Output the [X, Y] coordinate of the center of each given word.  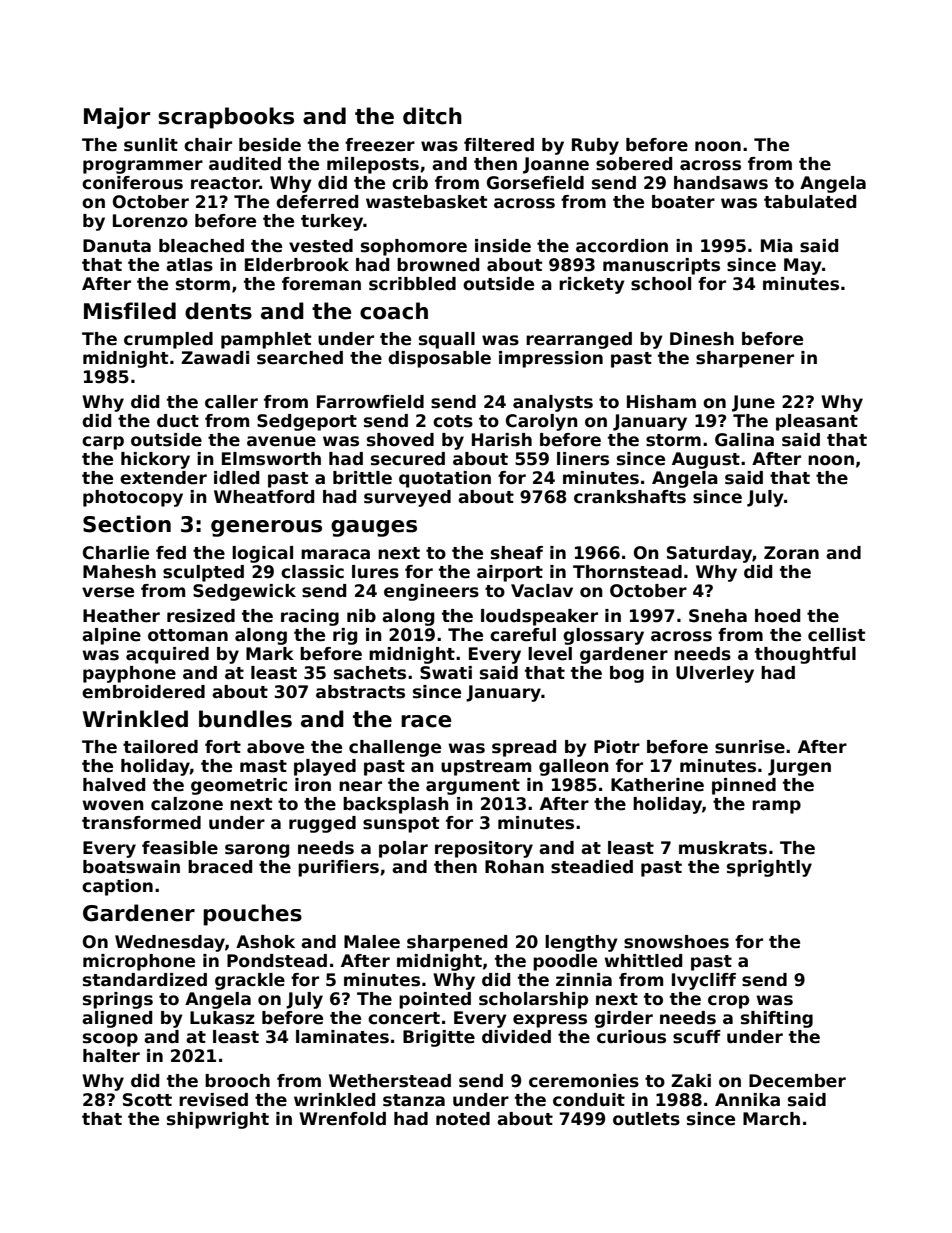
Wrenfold [342, 1119]
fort [223, 747]
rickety [592, 285]
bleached [201, 246]
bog [627, 674]
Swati [446, 673]
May [803, 266]
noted [463, 1119]
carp [103, 443]
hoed [777, 616]
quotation [445, 479]
